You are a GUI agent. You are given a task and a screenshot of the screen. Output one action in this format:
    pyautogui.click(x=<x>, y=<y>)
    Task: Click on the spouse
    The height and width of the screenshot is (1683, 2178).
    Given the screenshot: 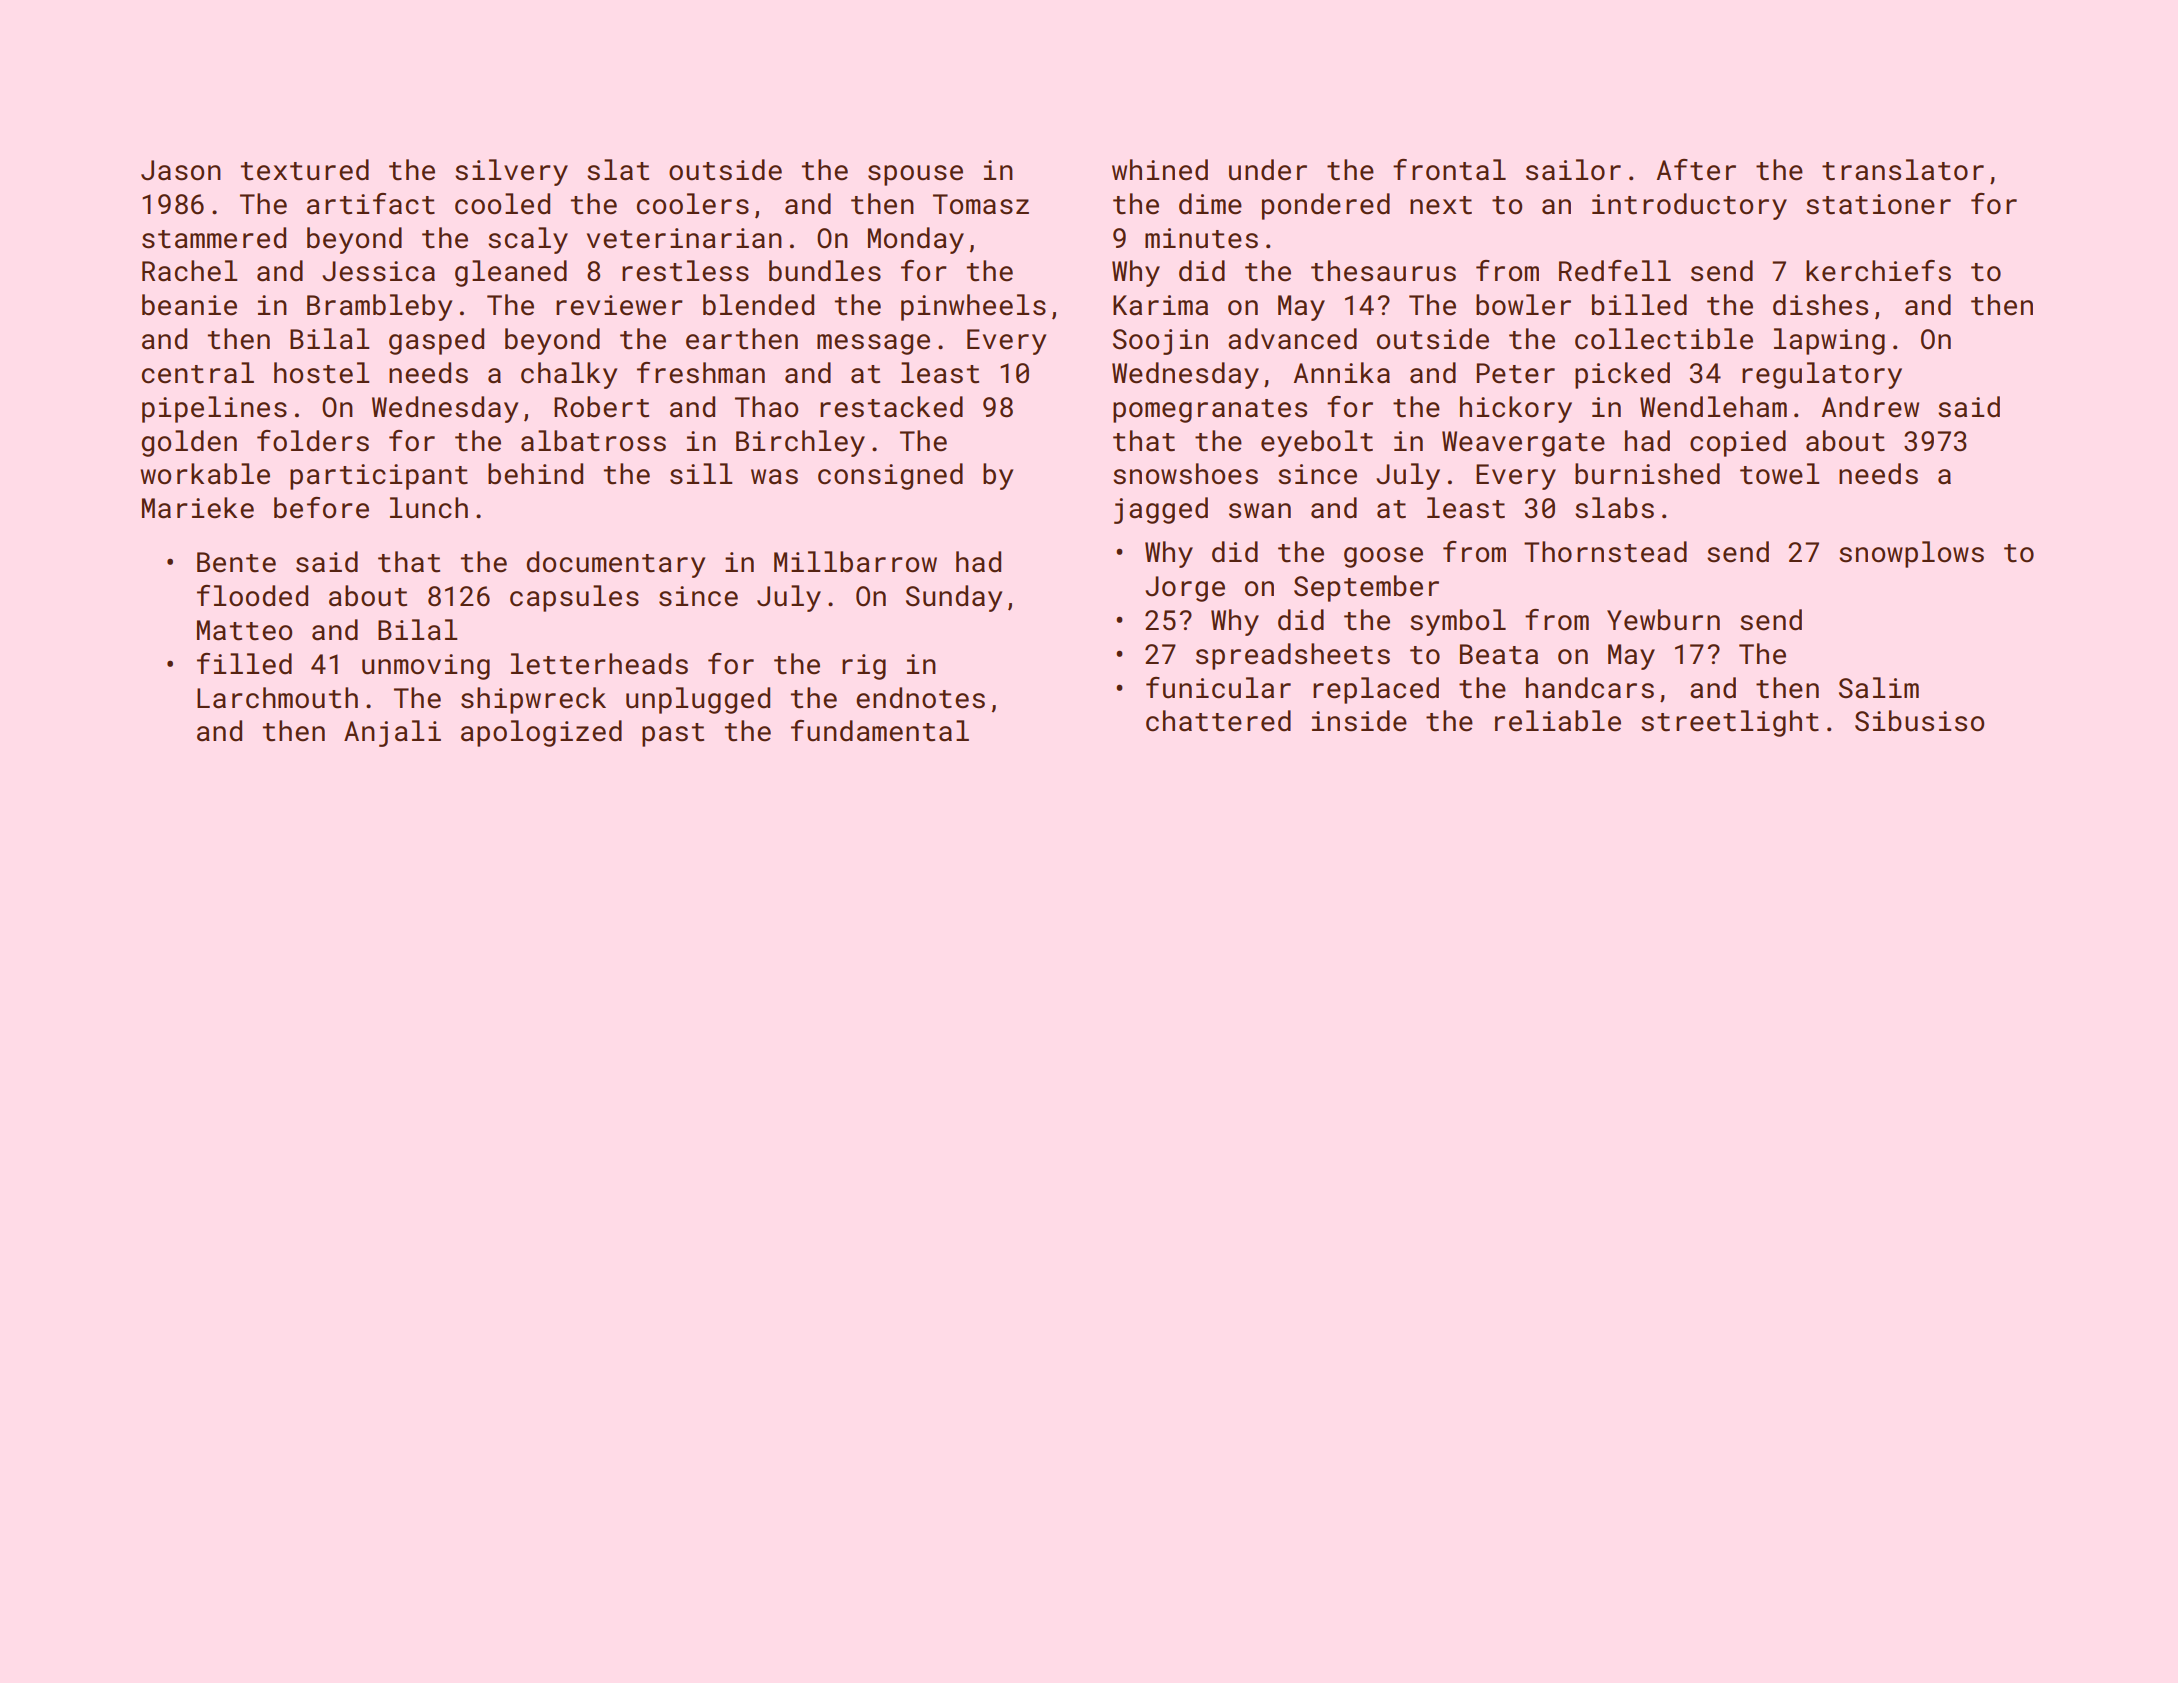 What is the action you would take?
    pyautogui.click(x=915, y=175)
